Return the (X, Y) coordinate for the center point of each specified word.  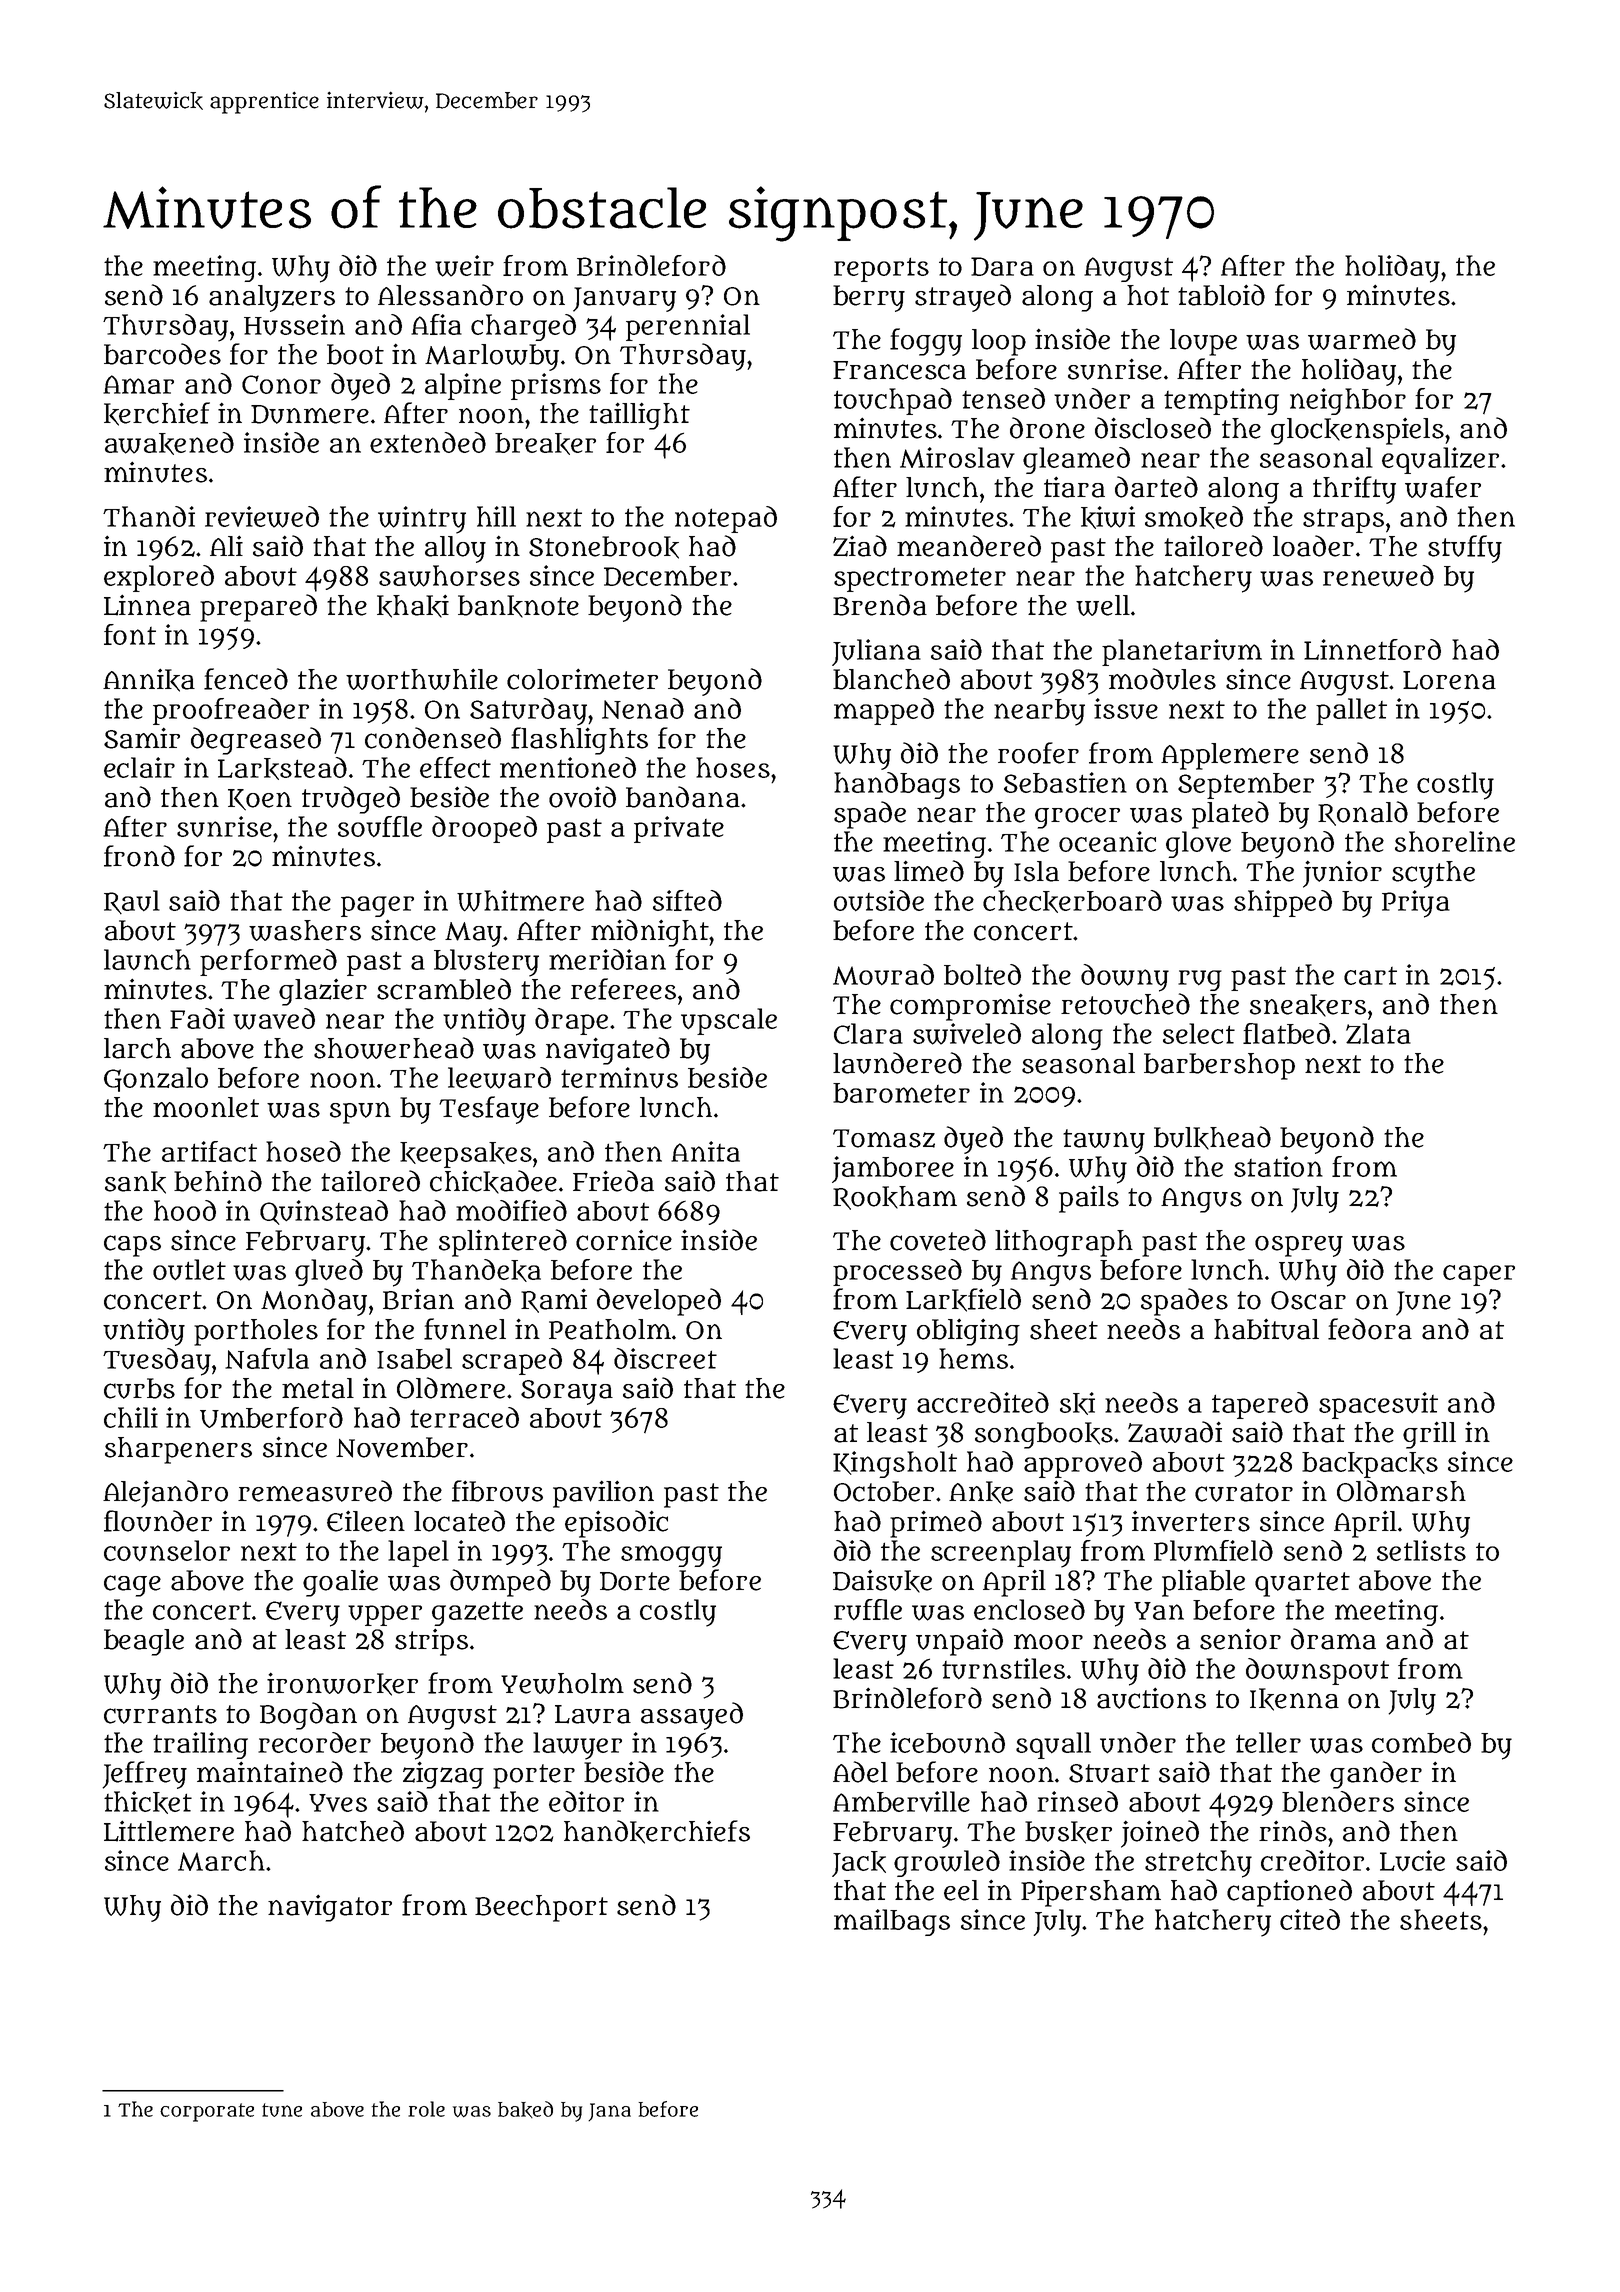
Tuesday (157, 1362)
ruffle (868, 1609)
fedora (1370, 1329)
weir (464, 266)
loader (1313, 546)
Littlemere (169, 1831)
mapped (884, 711)
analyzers (272, 298)
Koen (260, 800)
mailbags (892, 1922)
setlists (1421, 1550)
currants (160, 1714)
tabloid (1221, 295)
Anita (705, 1151)
